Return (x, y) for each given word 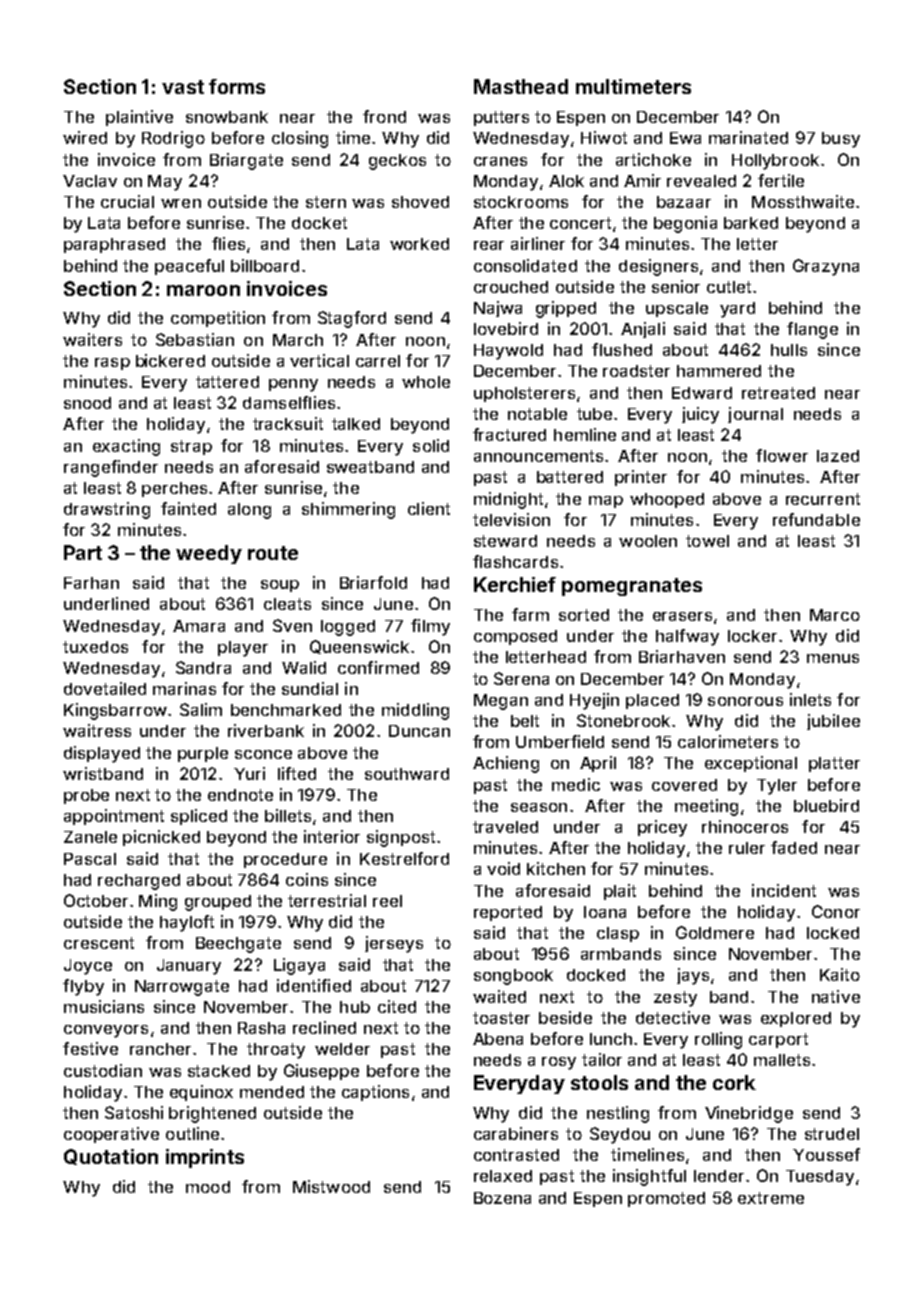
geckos (397, 162)
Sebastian (195, 339)
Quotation (111, 1157)
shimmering (348, 510)
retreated (778, 393)
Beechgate (238, 945)
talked (356, 424)
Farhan (91, 583)
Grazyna (826, 267)
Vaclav (90, 181)
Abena (498, 1039)
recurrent (823, 499)
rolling (718, 1040)
